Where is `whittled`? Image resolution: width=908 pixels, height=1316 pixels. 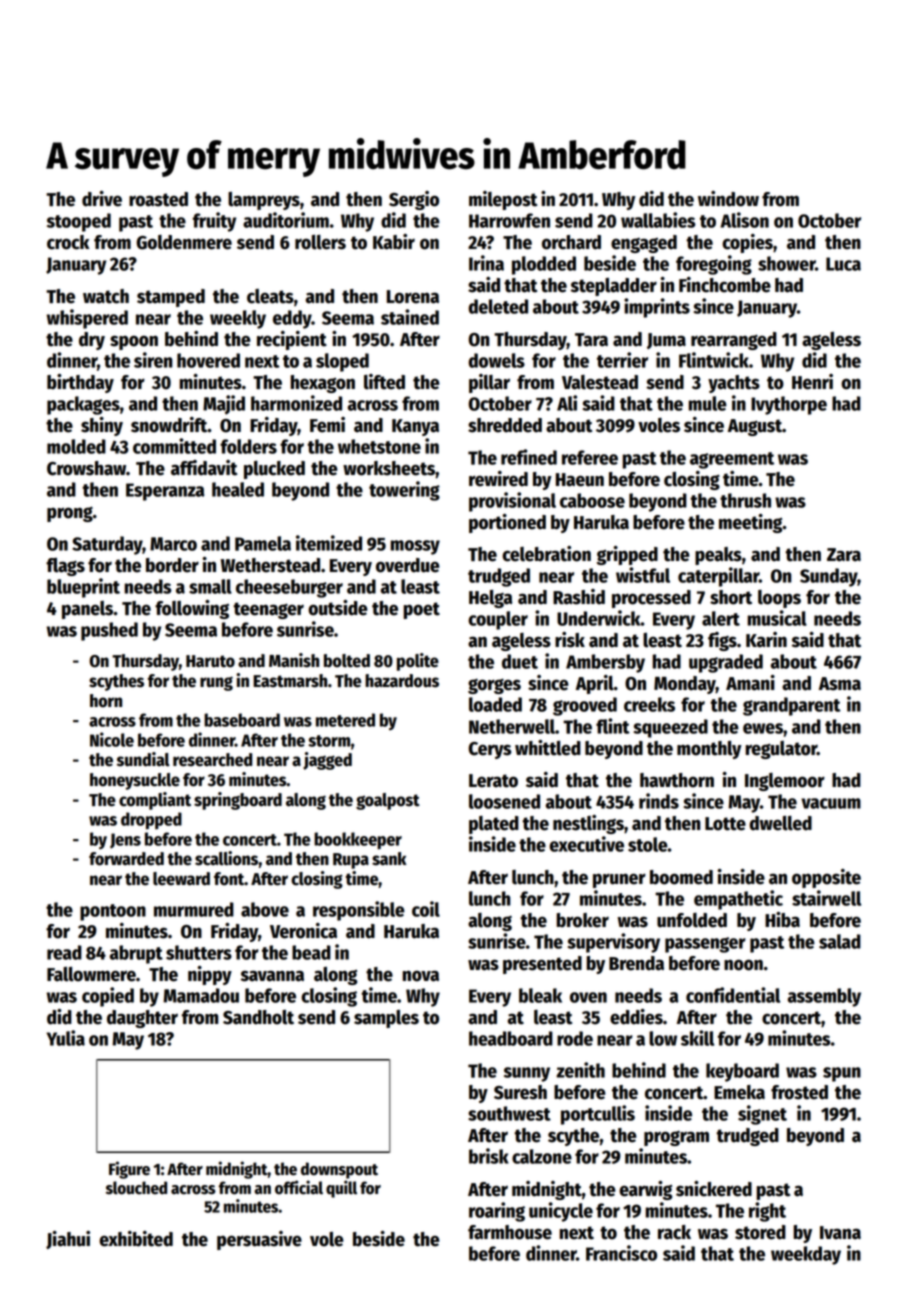 whittled is located at coordinates (548, 748).
